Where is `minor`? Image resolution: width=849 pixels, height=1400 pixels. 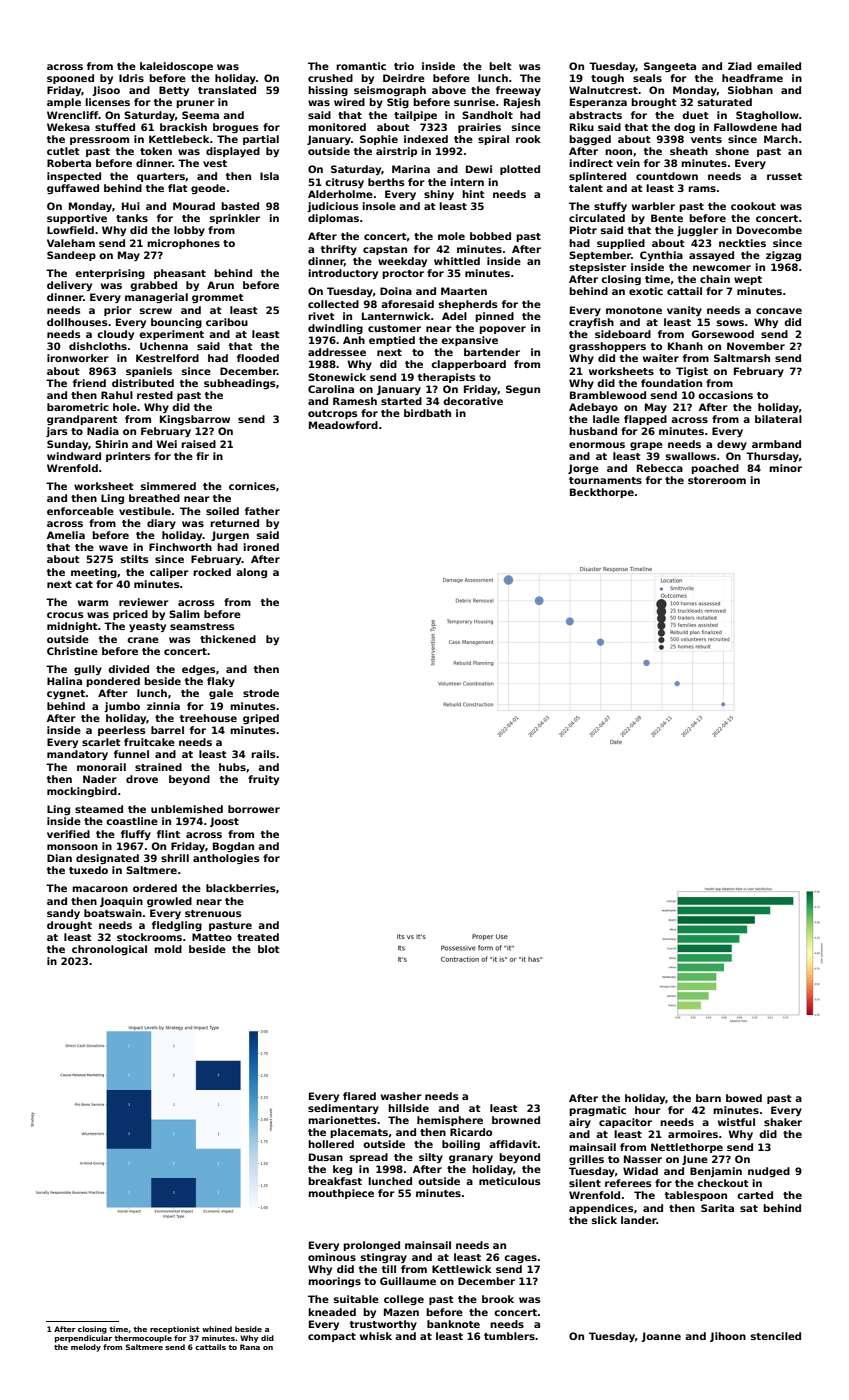 minor is located at coordinates (785, 468).
